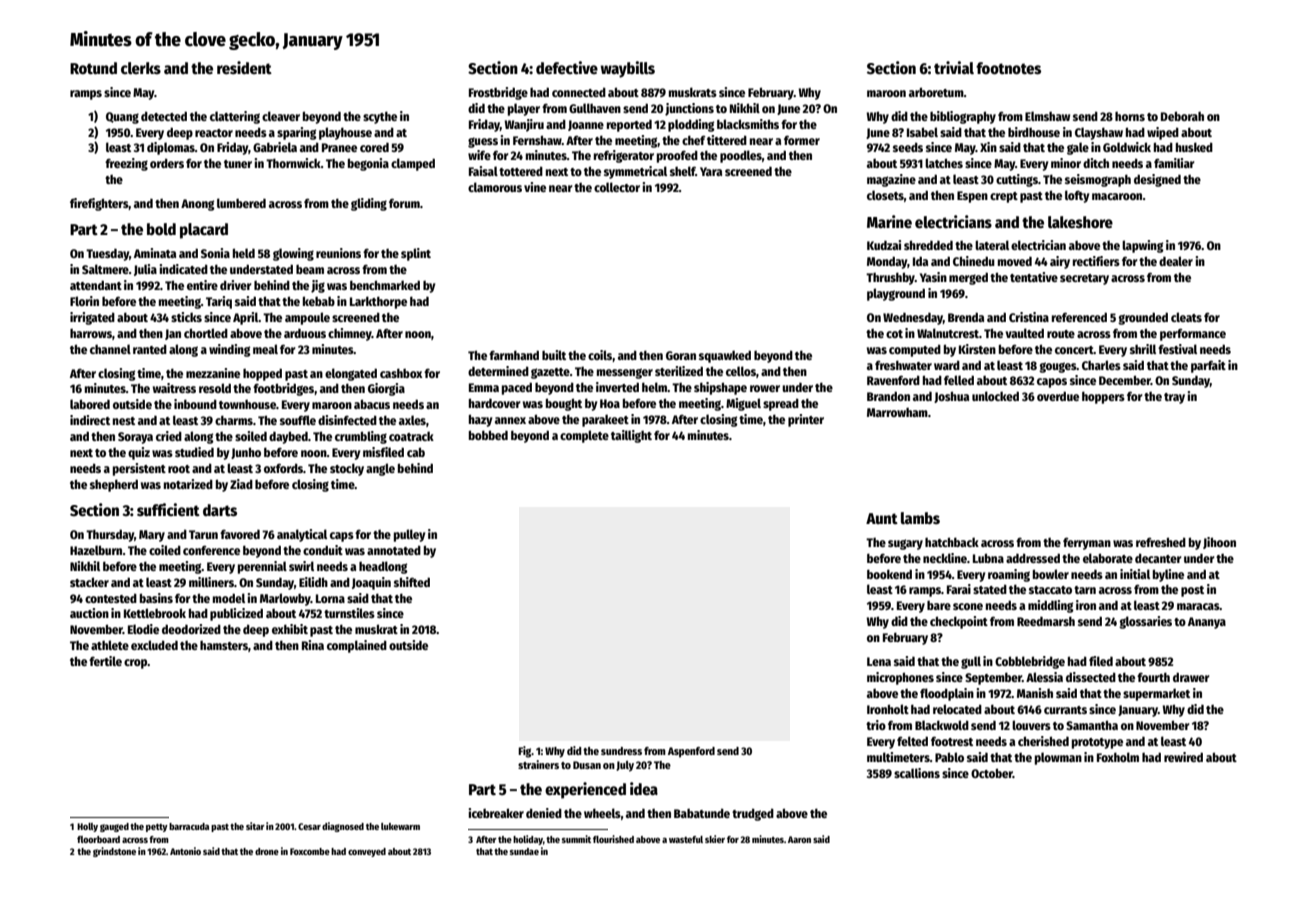 This document has width=1308, height=924. Describe the element at coordinates (189, 826) in the document. I see `barracuda` at that location.
